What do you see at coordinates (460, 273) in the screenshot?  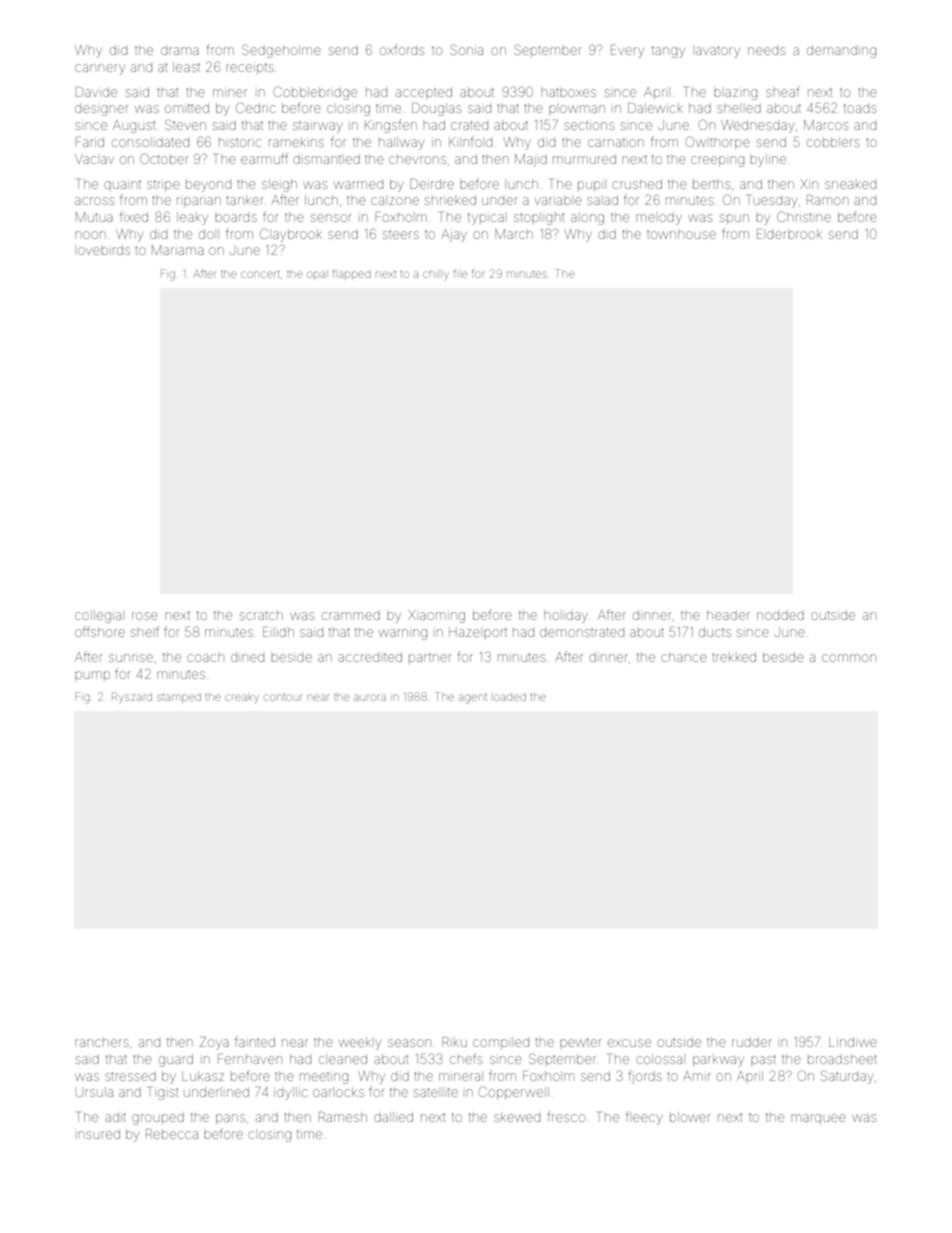 I see `file` at bounding box center [460, 273].
